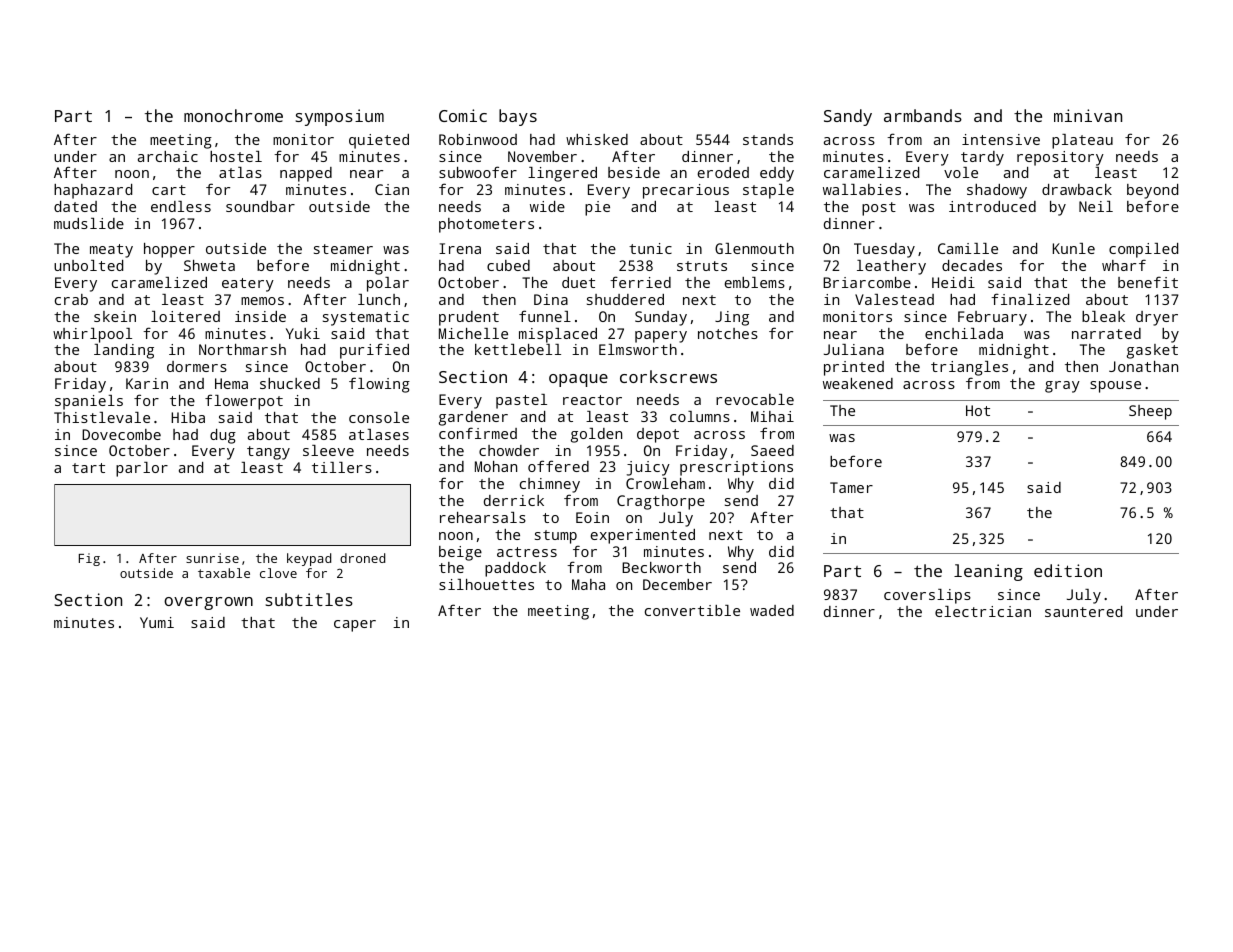 The height and width of the screenshot is (952, 1233). What do you see at coordinates (1103, 316) in the screenshot?
I see `bleak` at bounding box center [1103, 316].
